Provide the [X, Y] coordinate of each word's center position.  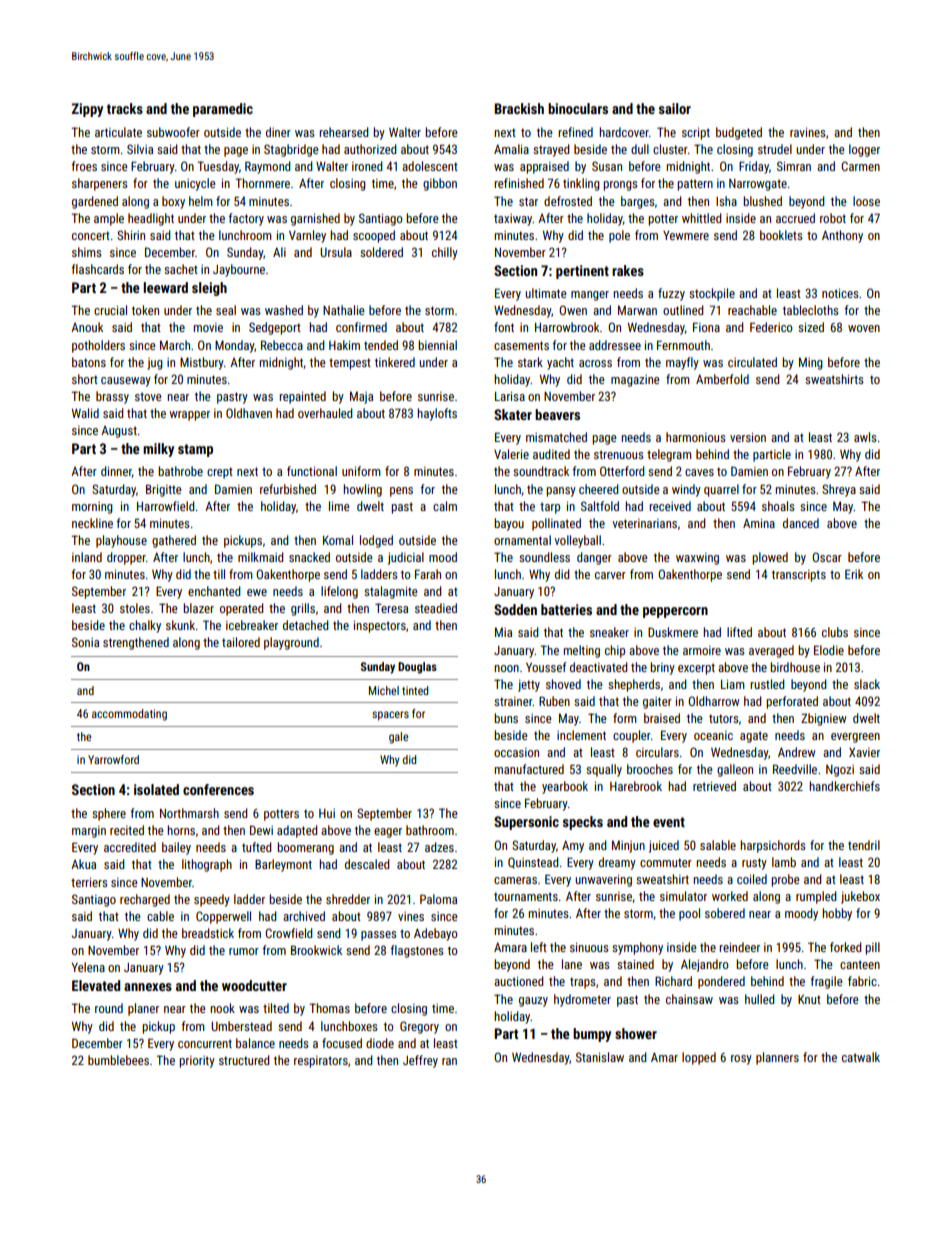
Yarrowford [113, 759]
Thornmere [262, 183]
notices [840, 293]
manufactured [529, 769]
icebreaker [252, 625]
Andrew [797, 752]
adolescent [430, 166]
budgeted [739, 133]
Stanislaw [600, 1057]
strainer [513, 701]
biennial [437, 345]
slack [867, 684]
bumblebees [118, 1060]
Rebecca [282, 345]
